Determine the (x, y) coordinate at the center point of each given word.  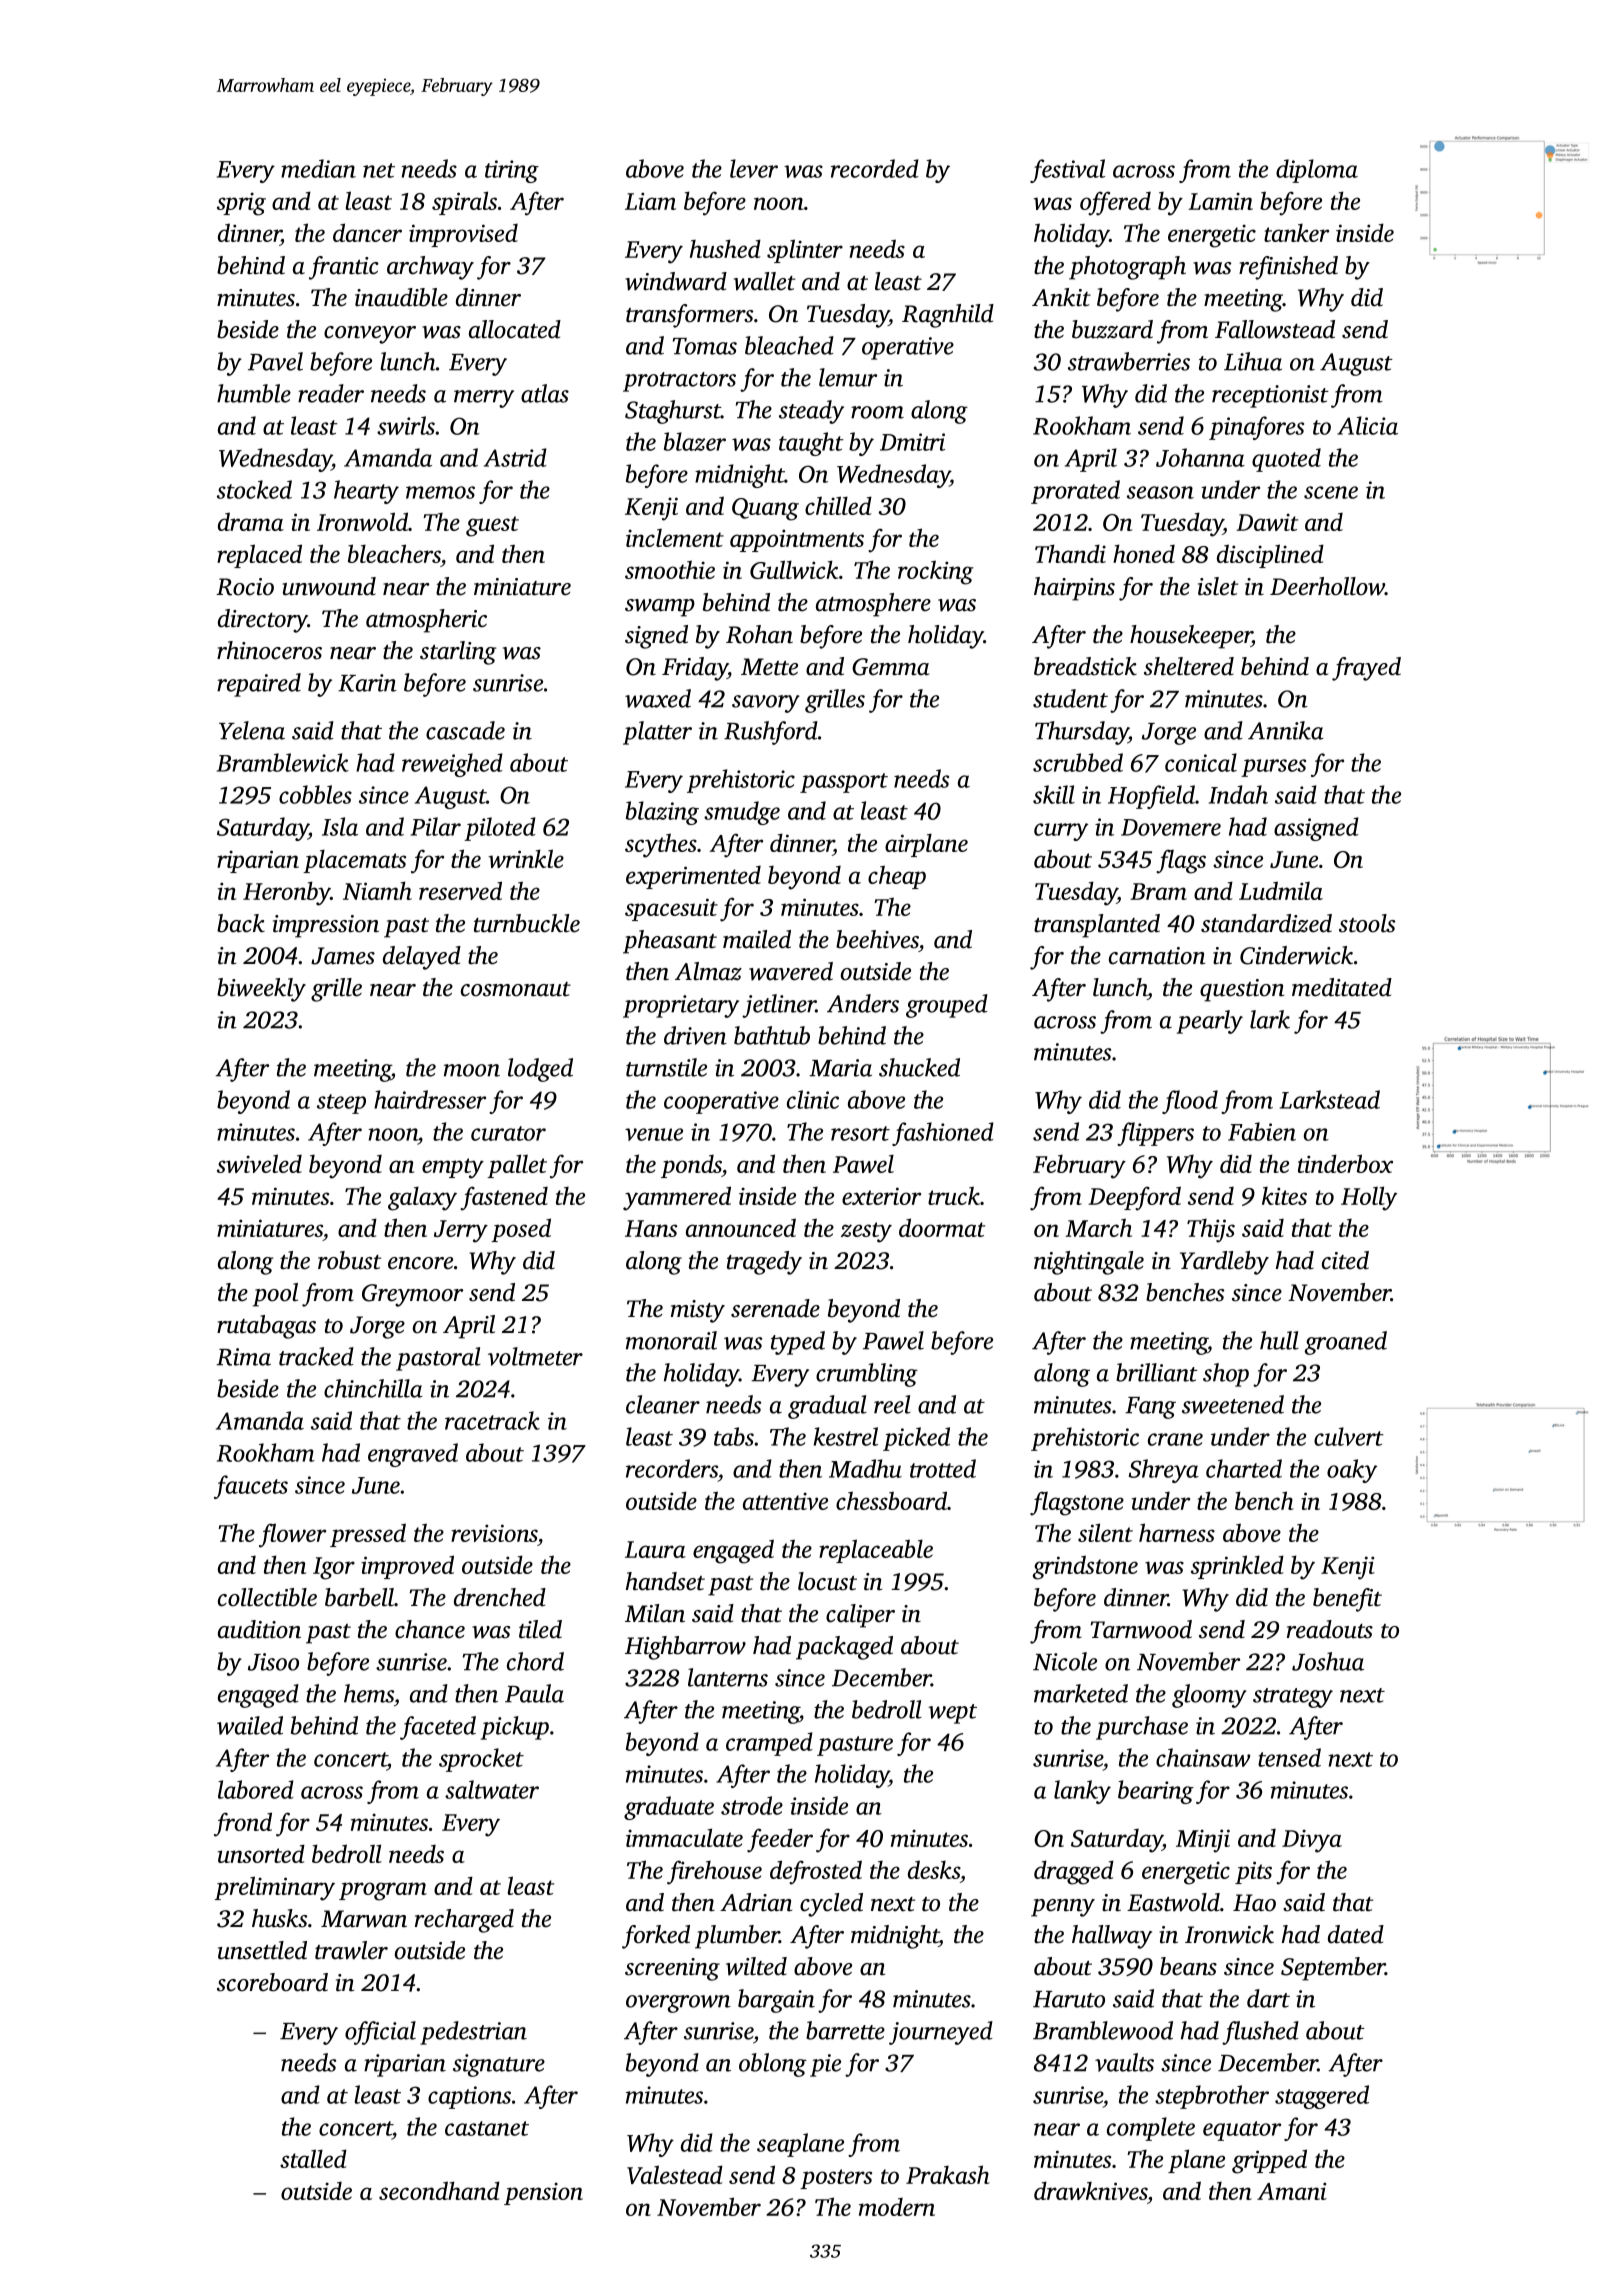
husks (280, 1918)
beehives (877, 939)
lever (754, 168)
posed (521, 1230)
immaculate (684, 1837)
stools (1367, 923)
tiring (512, 171)
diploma (1317, 171)
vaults (1124, 2062)
